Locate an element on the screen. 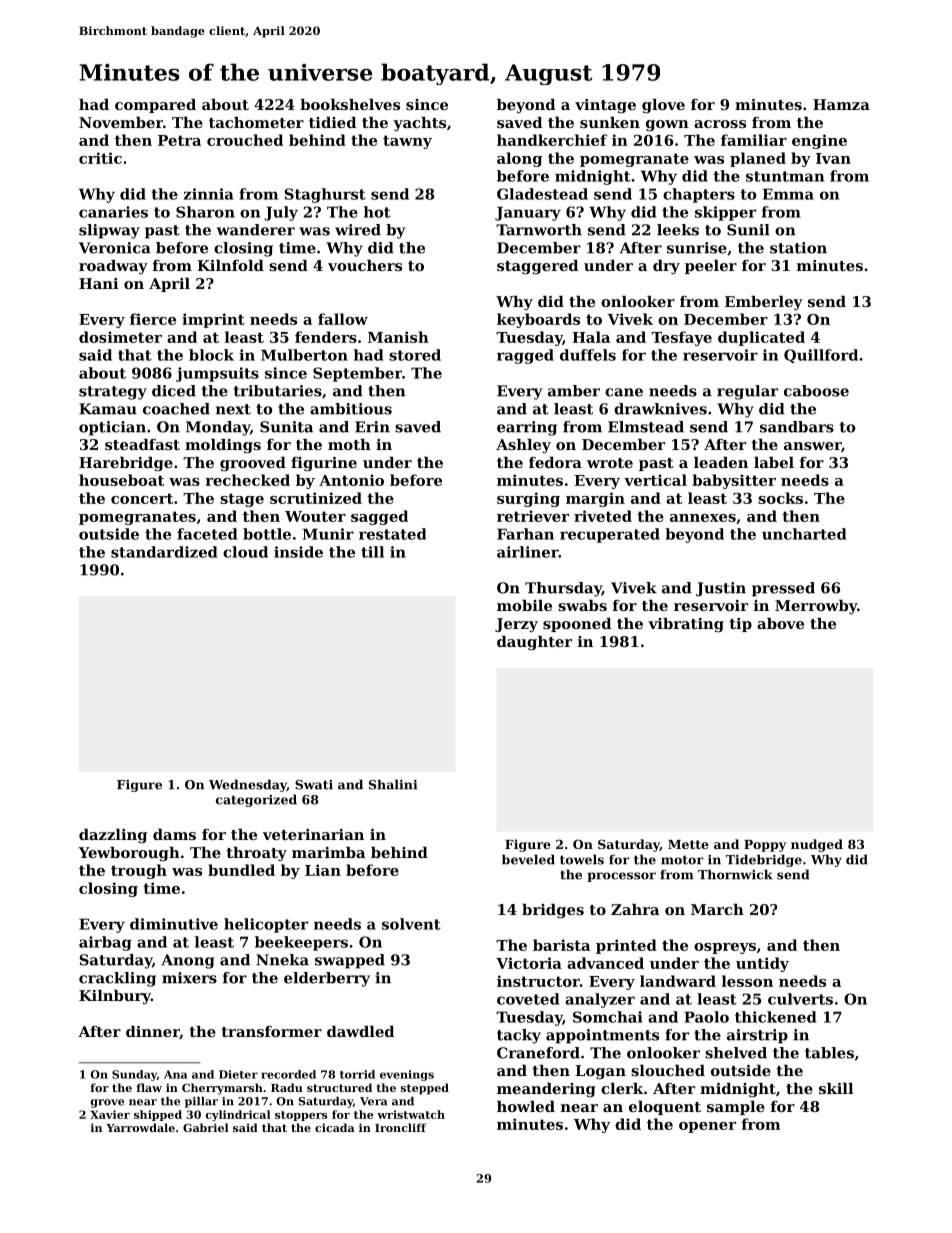 The height and width of the screenshot is (1233, 952). mixers is located at coordinates (189, 978).
